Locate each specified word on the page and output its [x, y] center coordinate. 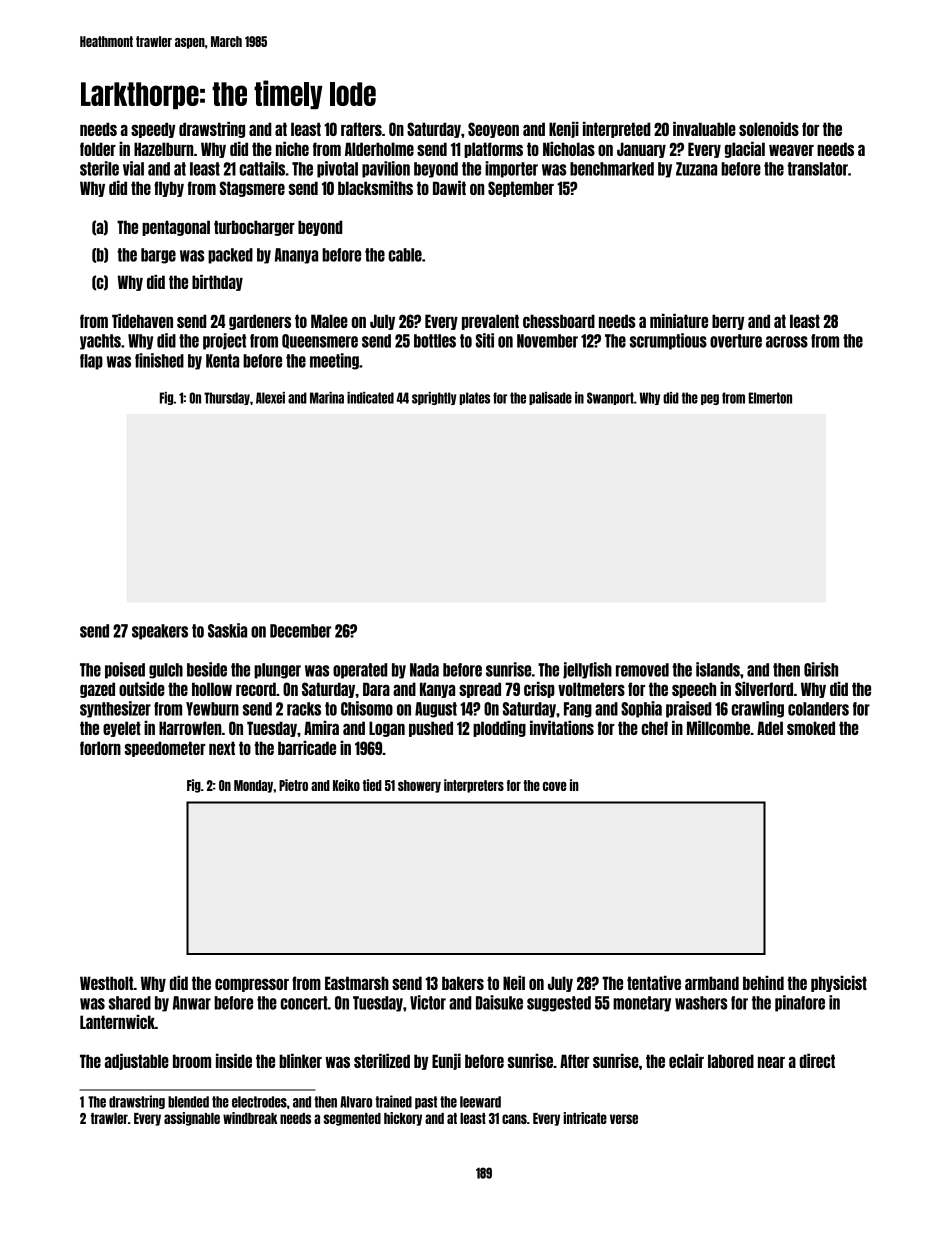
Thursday [227, 398]
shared [130, 1003]
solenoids [769, 129]
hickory [403, 1119]
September [521, 189]
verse [624, 1119]
